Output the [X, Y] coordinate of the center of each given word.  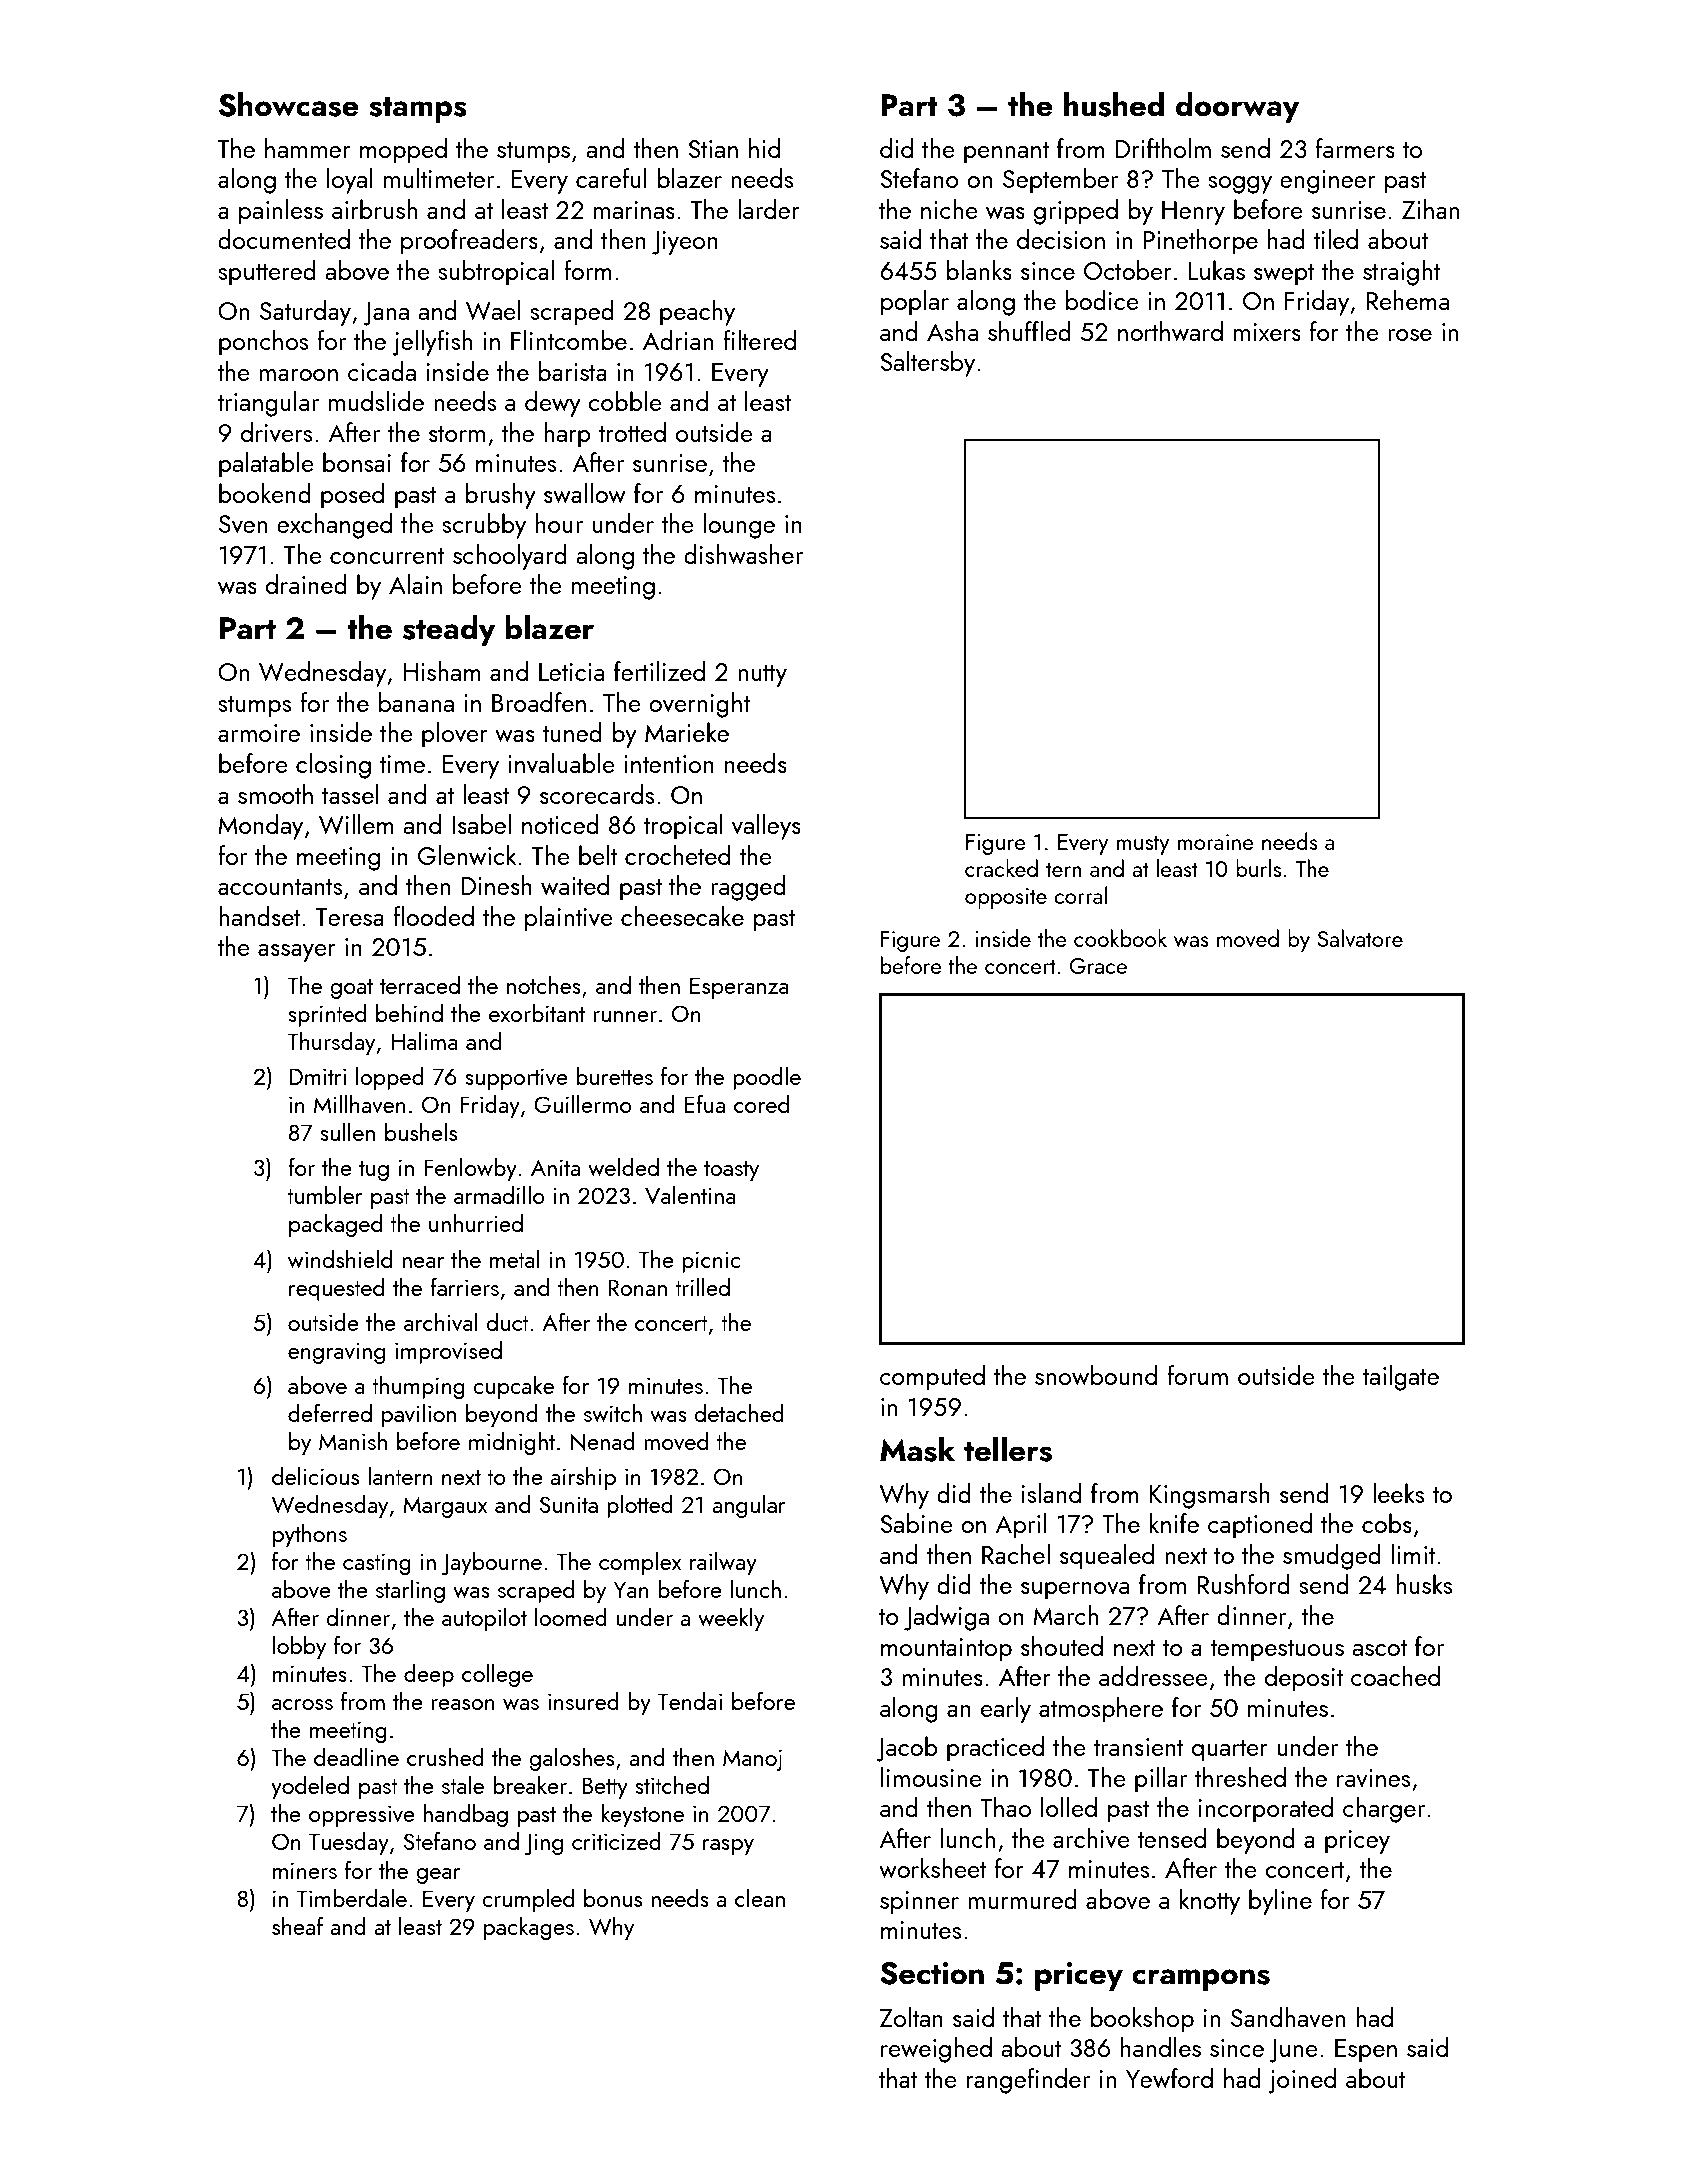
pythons [310, 1535]
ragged [748, 888]
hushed [1114, 104]
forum [1197, 1375]
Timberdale [352, 1897]
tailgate [1401, 1378]
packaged [335, 1225]
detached [739, 1413]
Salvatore [1360, 938]
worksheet [932, 1868]
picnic [711, 1262]
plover [455, 735]
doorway [1237, 107]
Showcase [289, 104]
